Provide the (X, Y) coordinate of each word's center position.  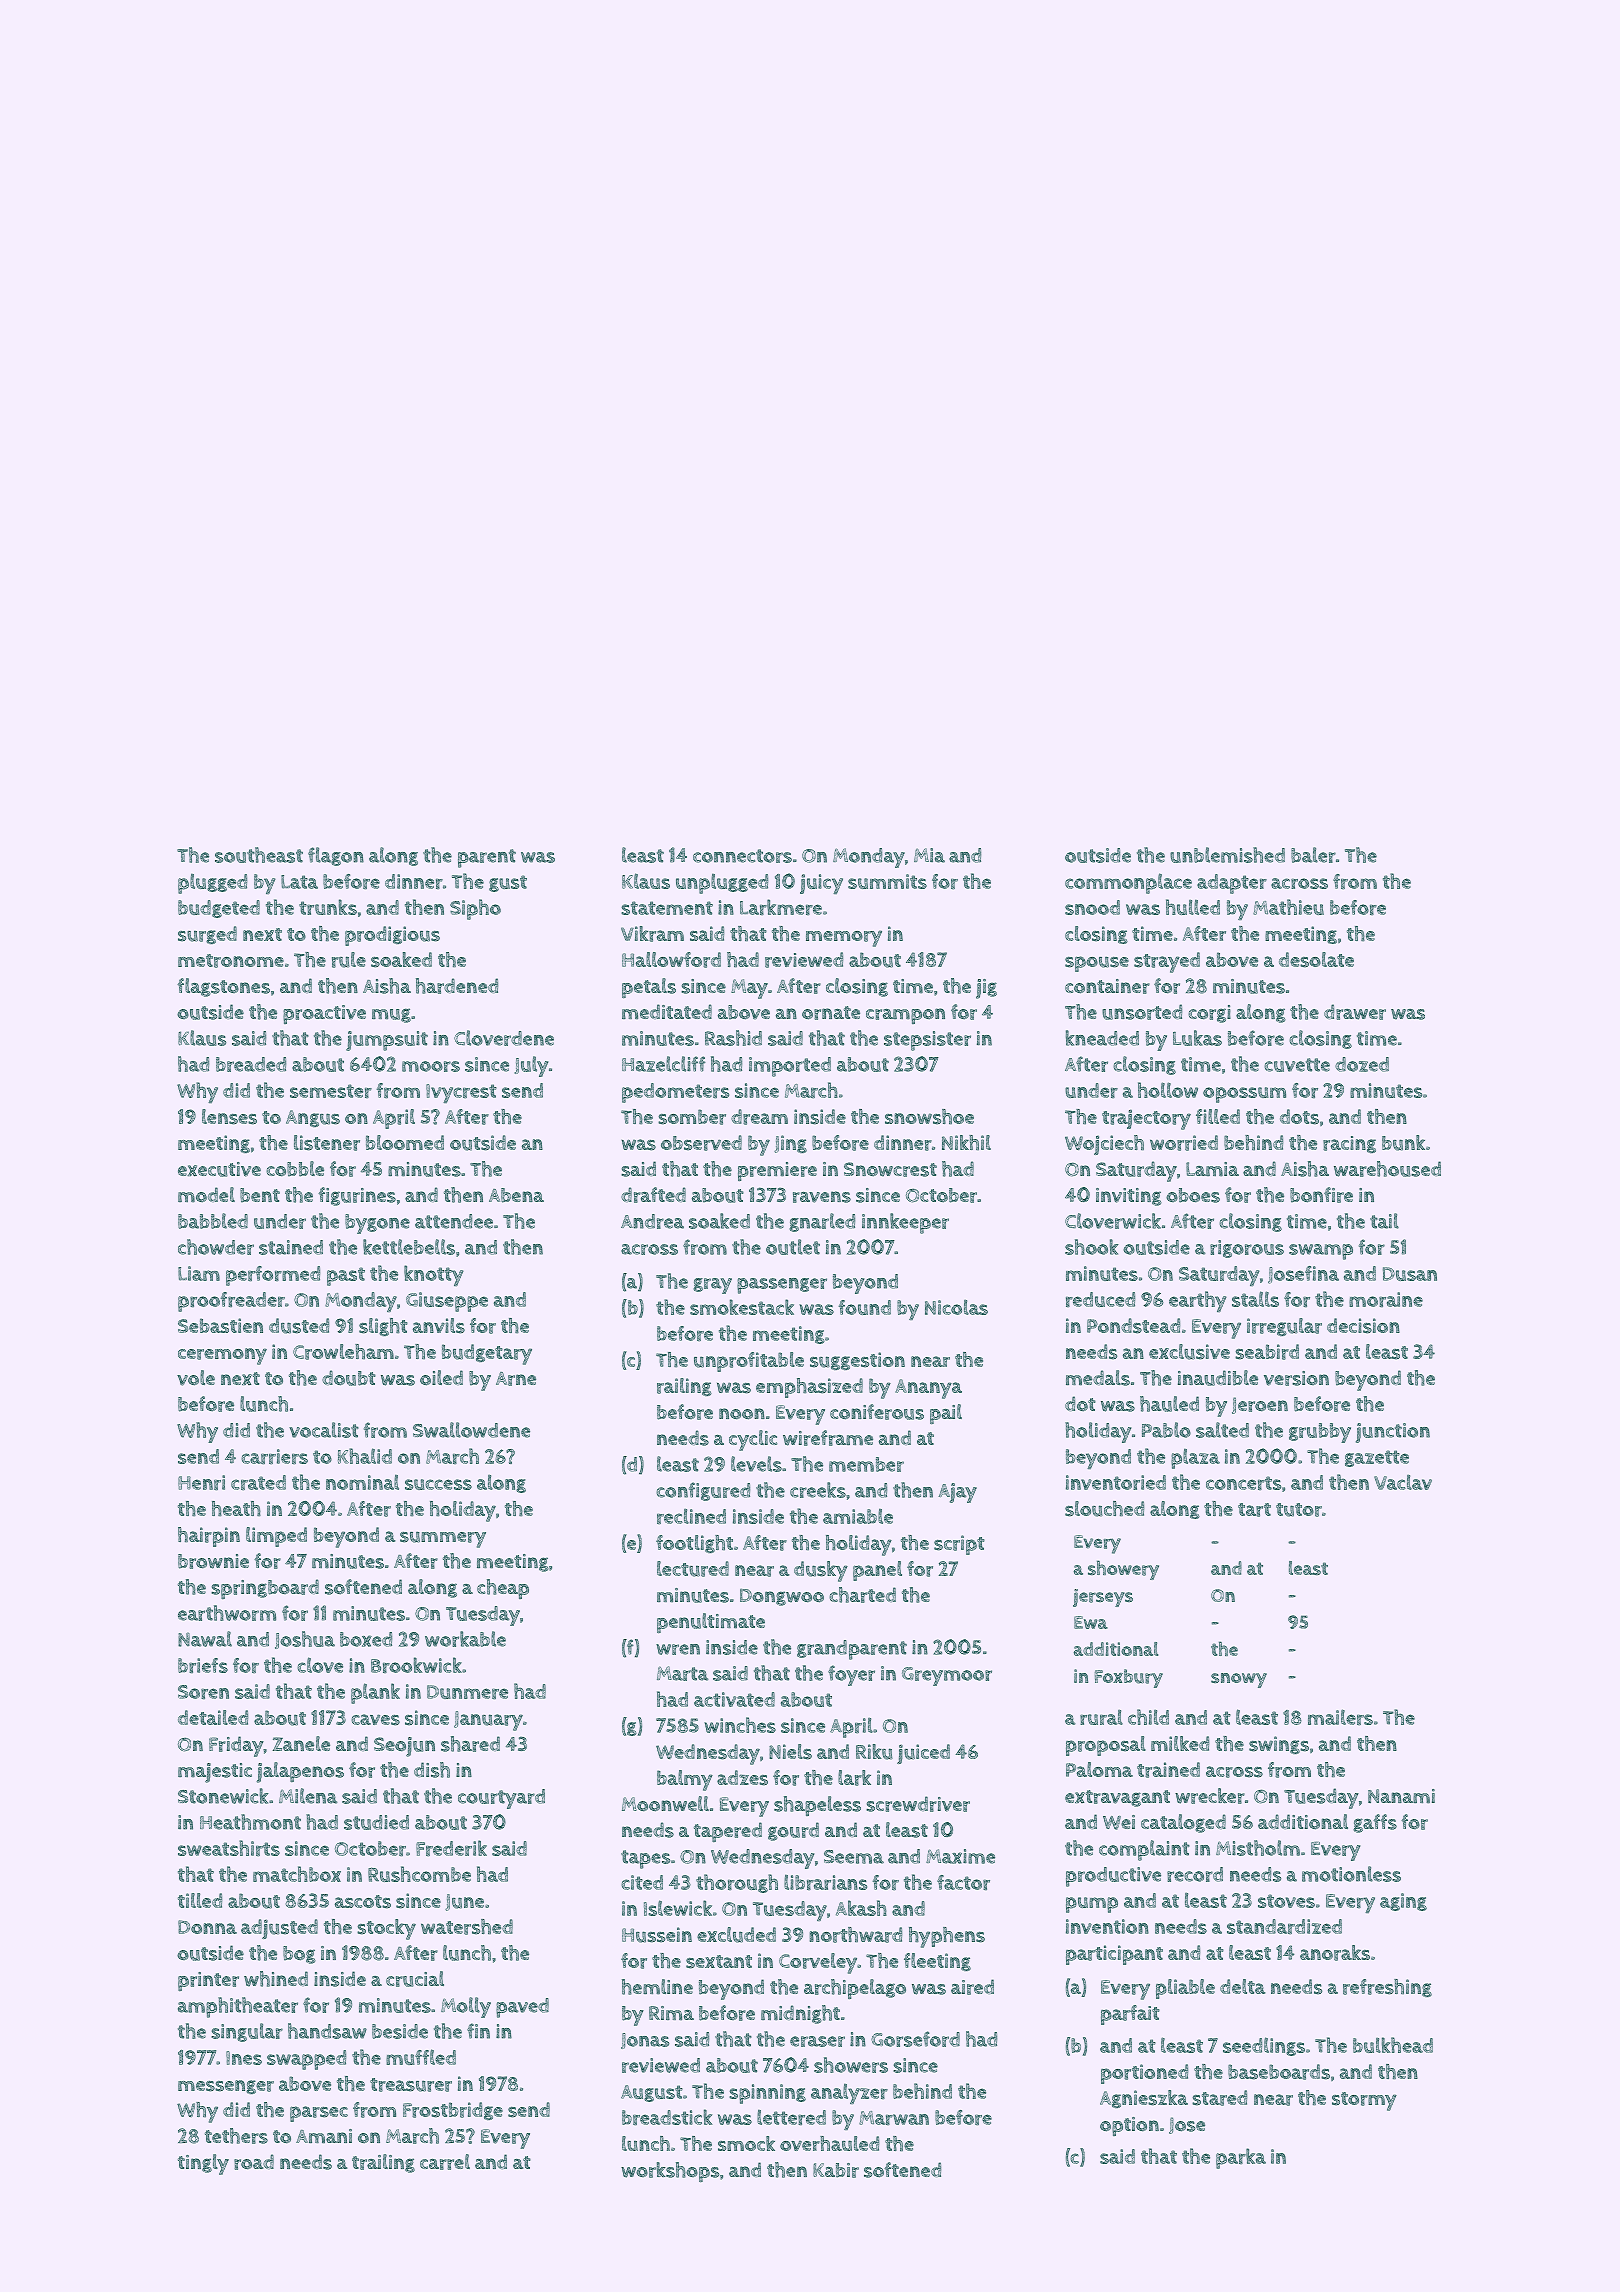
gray (712, 1286)
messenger (226, 2087)
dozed (1362, 1064)
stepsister (927, 1041)
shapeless (817, 1806)
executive (219, 1169)
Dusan (1410, 1274)
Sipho (475, 909)
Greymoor (947, 1676)
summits (887, 881)
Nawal (205, 1639)
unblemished (1227, 855)
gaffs (1375, 1823)
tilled (200, 1900)
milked (1180, 1743)
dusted (299, 1326)
